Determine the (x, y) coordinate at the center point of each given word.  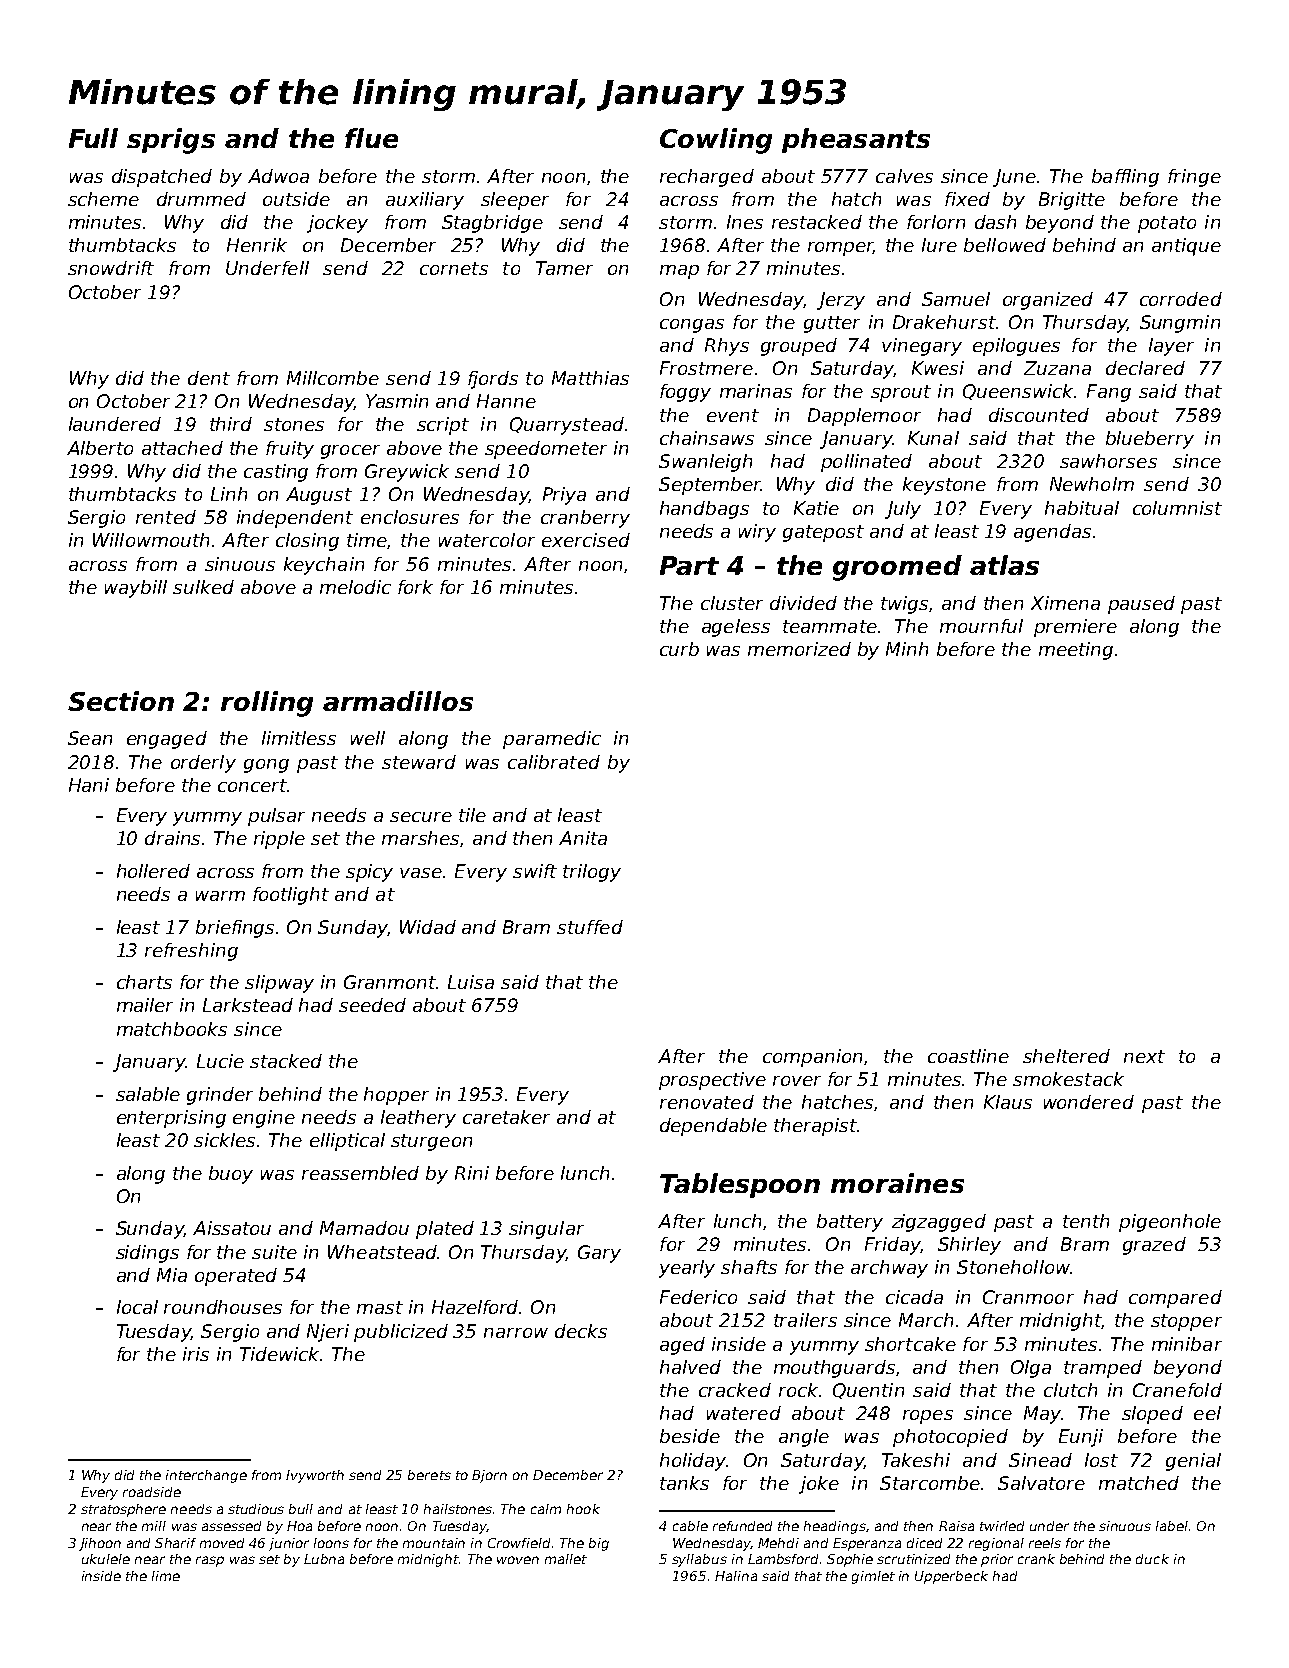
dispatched (162, 178)
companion (812, 1058)
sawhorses (1108, 461)
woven (518, 1560)
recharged (707, 178)
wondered (1089, 1102)
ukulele (106, 1559)
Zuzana (1057, 368)
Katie (816, 508)
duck (1152, 1559)
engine (264, 1119)
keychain (324, 566)
